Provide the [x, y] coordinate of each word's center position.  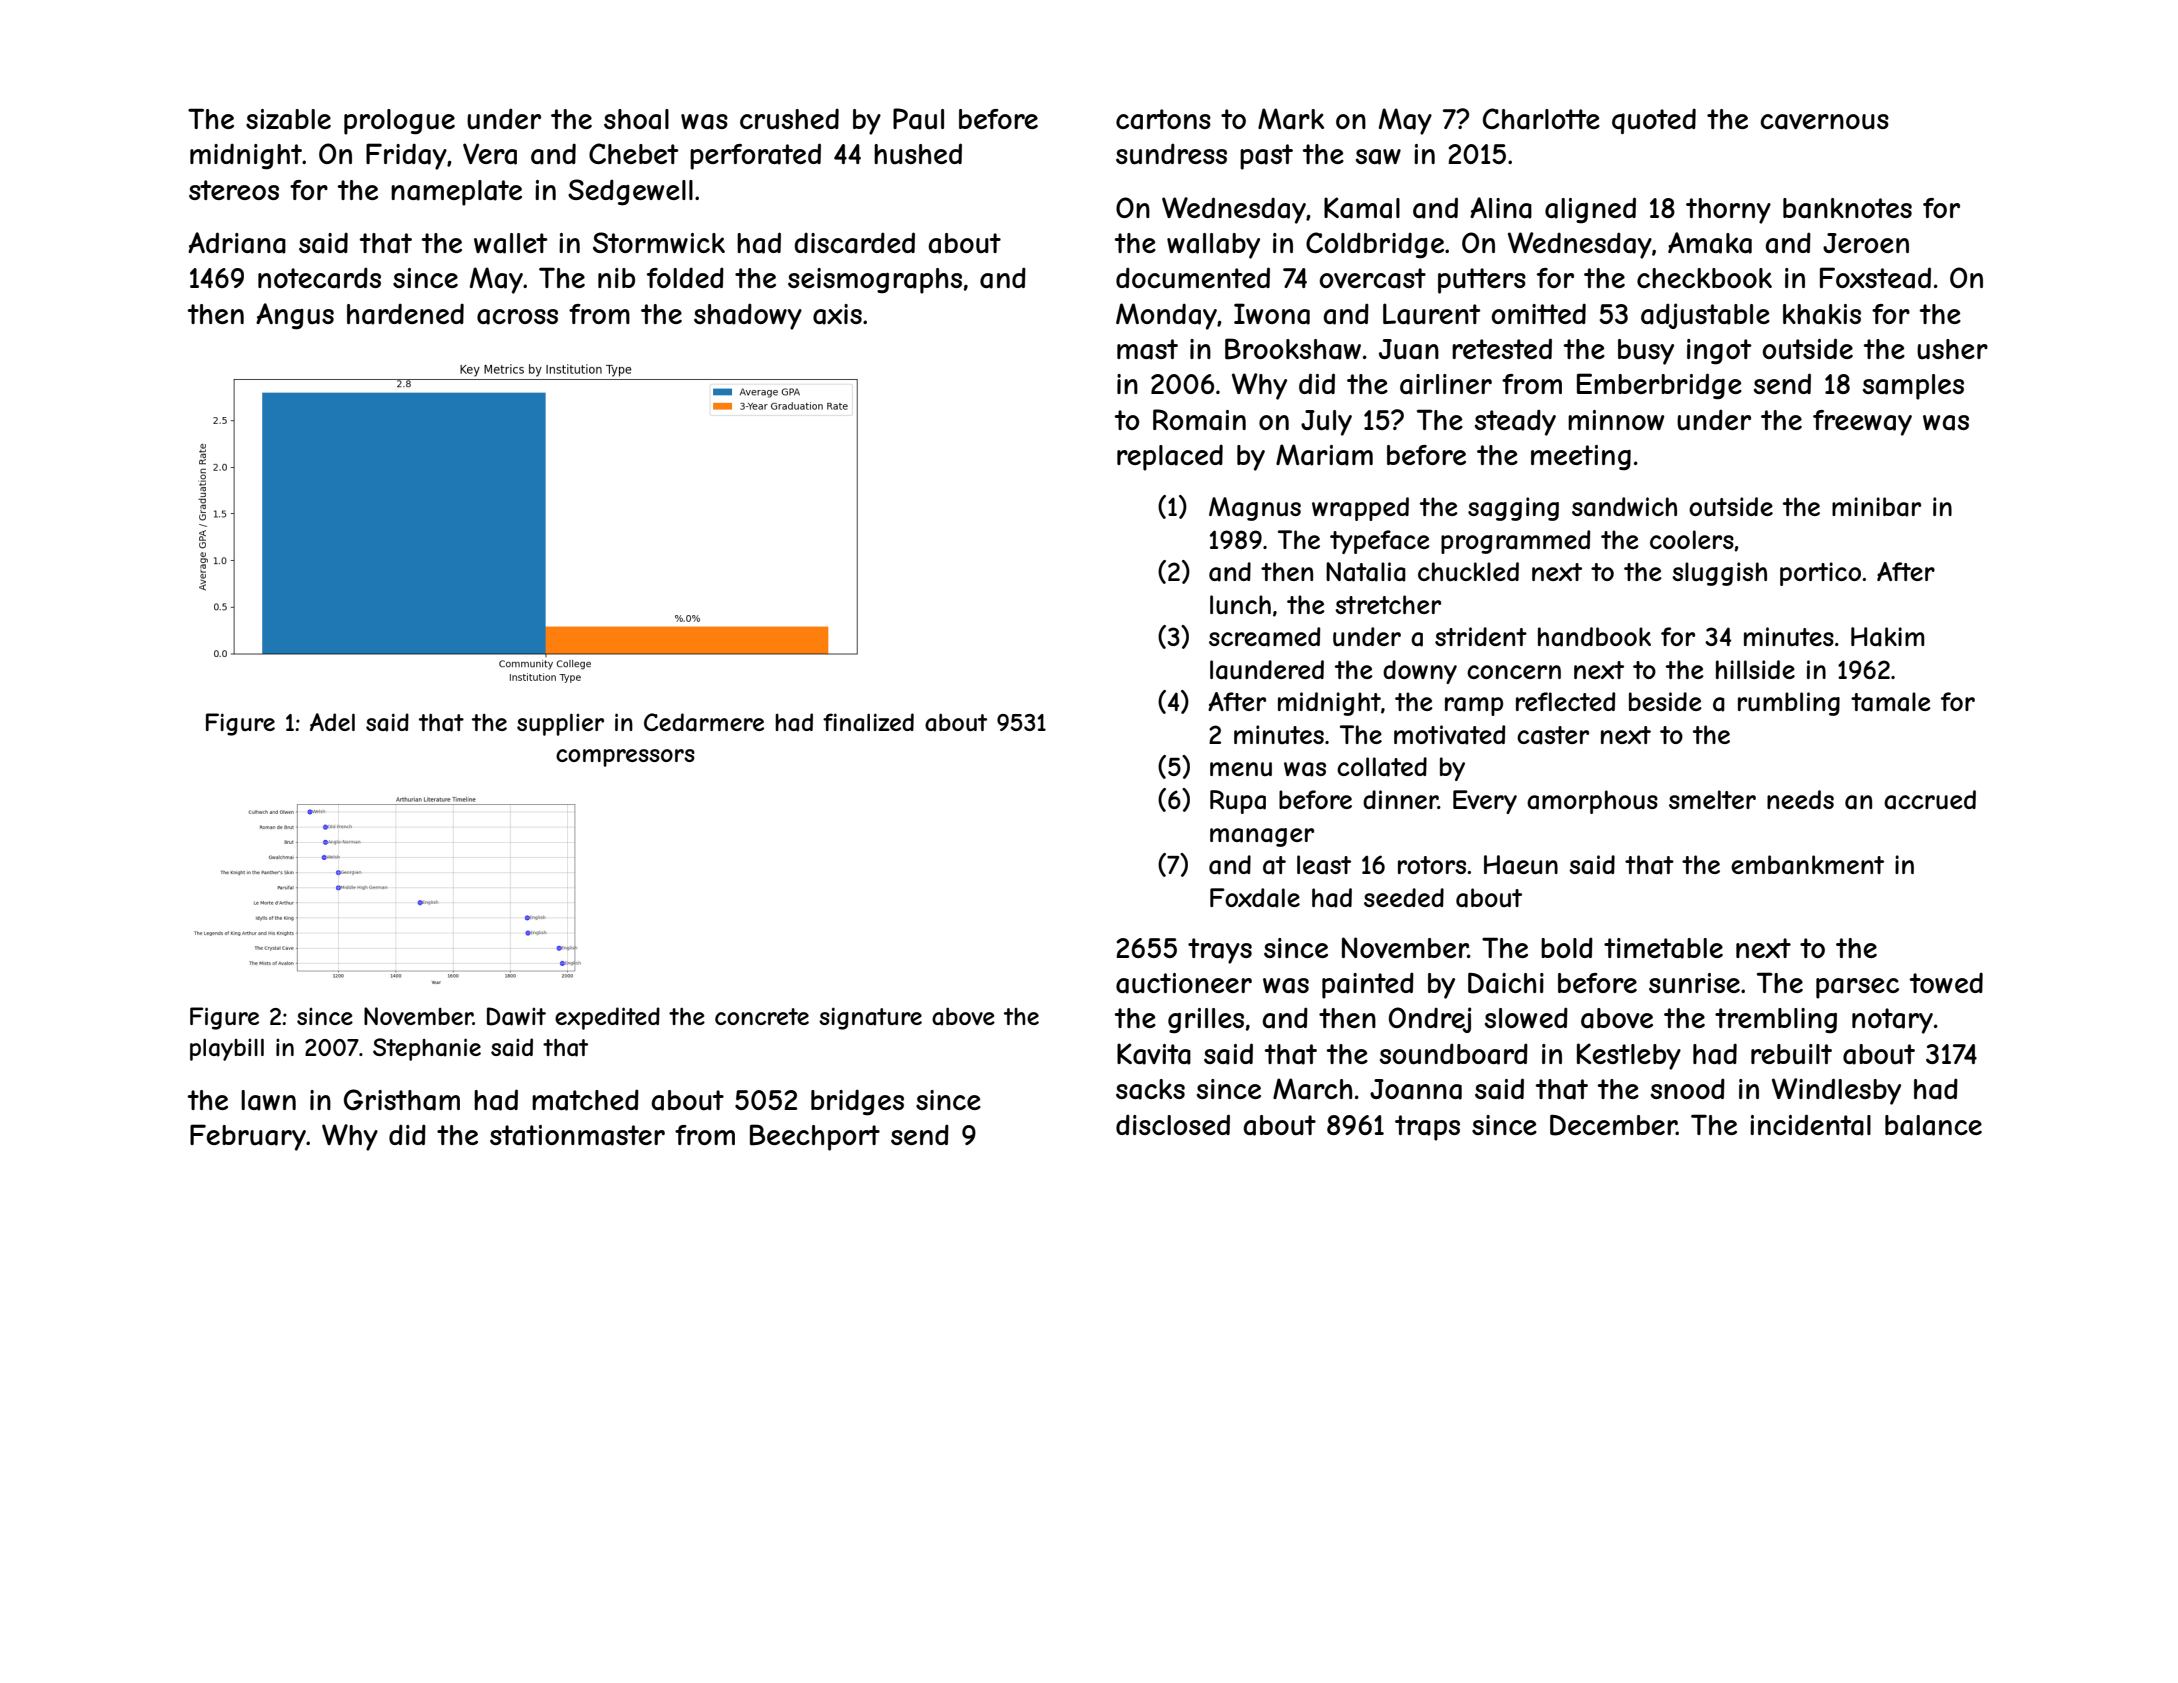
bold [1567, 947]
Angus [295, 316]
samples [1913, 387]
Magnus [1255, 509]
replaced [1170, 457]
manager [1262, 837]
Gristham [402, 1100]
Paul [918, 119]
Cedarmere [704, 722]
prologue [399, 122]
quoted [1654, 121]
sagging [1513, 509]
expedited [607, 1018]
